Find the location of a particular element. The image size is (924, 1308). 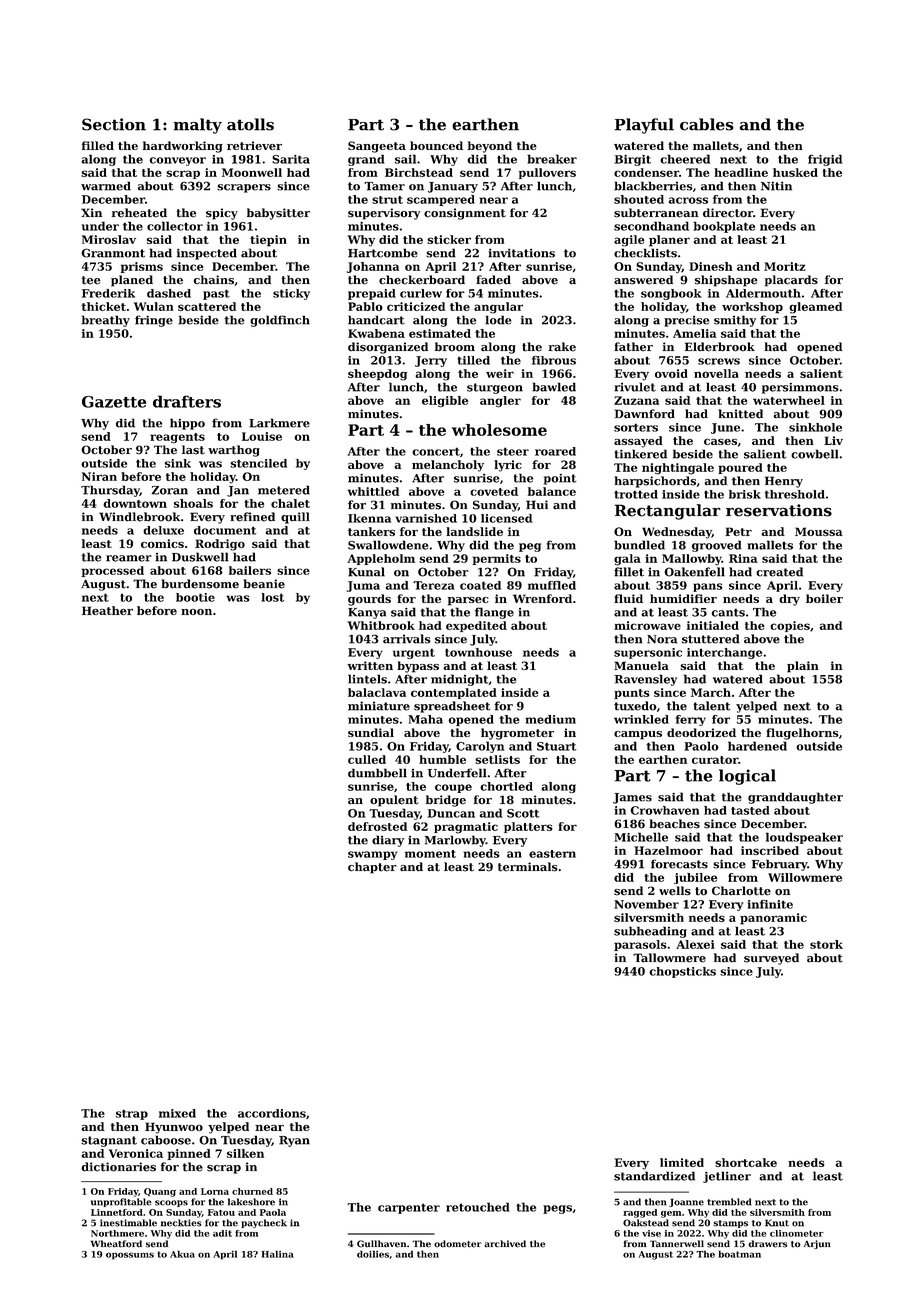

Willowmere is located at coordinates (805, 877).
